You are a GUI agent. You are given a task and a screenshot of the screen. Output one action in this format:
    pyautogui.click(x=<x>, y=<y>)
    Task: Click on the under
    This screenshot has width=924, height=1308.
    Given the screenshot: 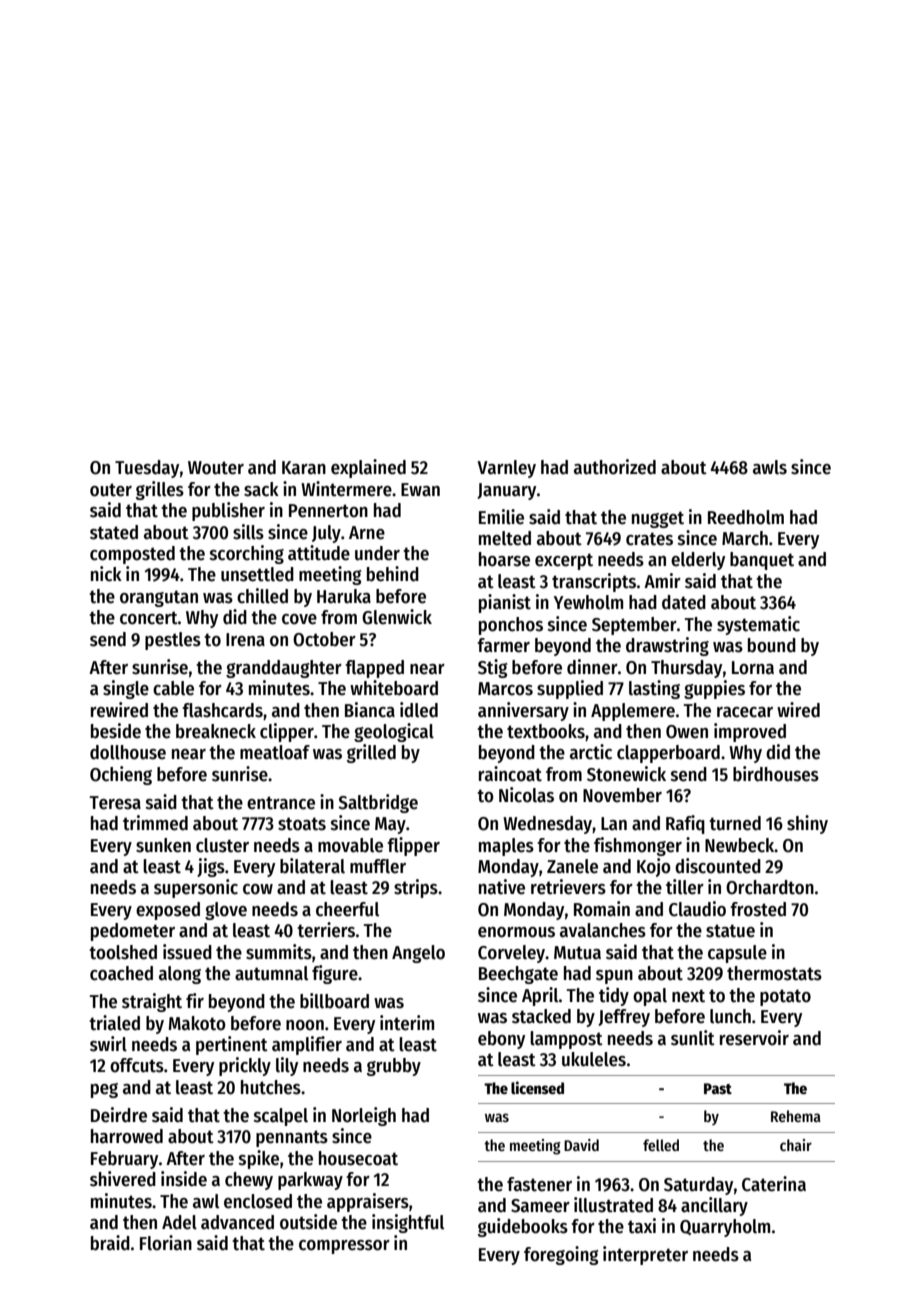 What is the action you would take?
    pyautogui.click(x=377, y=553)
